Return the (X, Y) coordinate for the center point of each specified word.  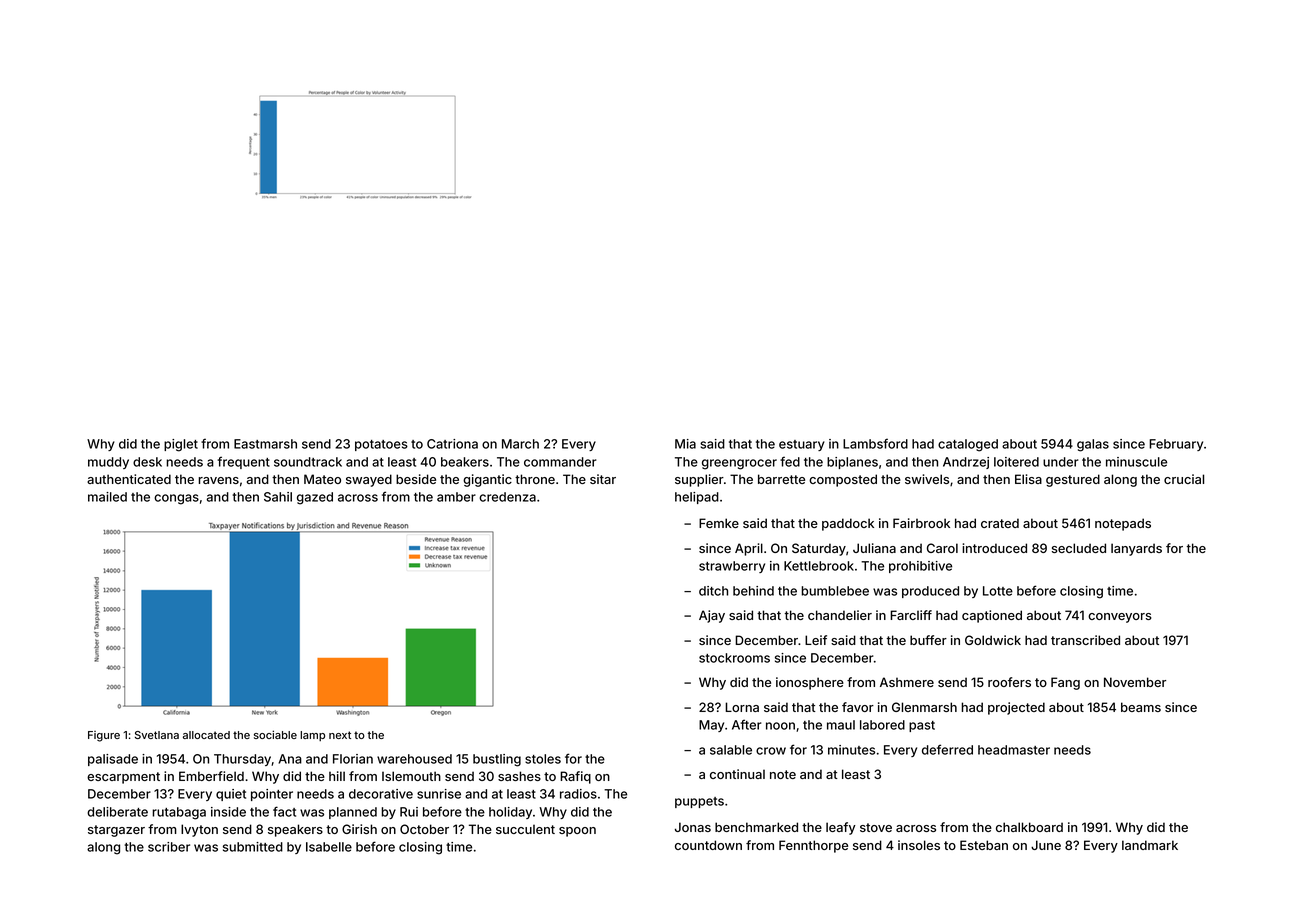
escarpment (123, 778)
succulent (525, 829)
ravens (219, 480)
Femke (719, 523)
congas (176, 499)
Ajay (712, 616)
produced (930, 592)
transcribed (1085, 640)
